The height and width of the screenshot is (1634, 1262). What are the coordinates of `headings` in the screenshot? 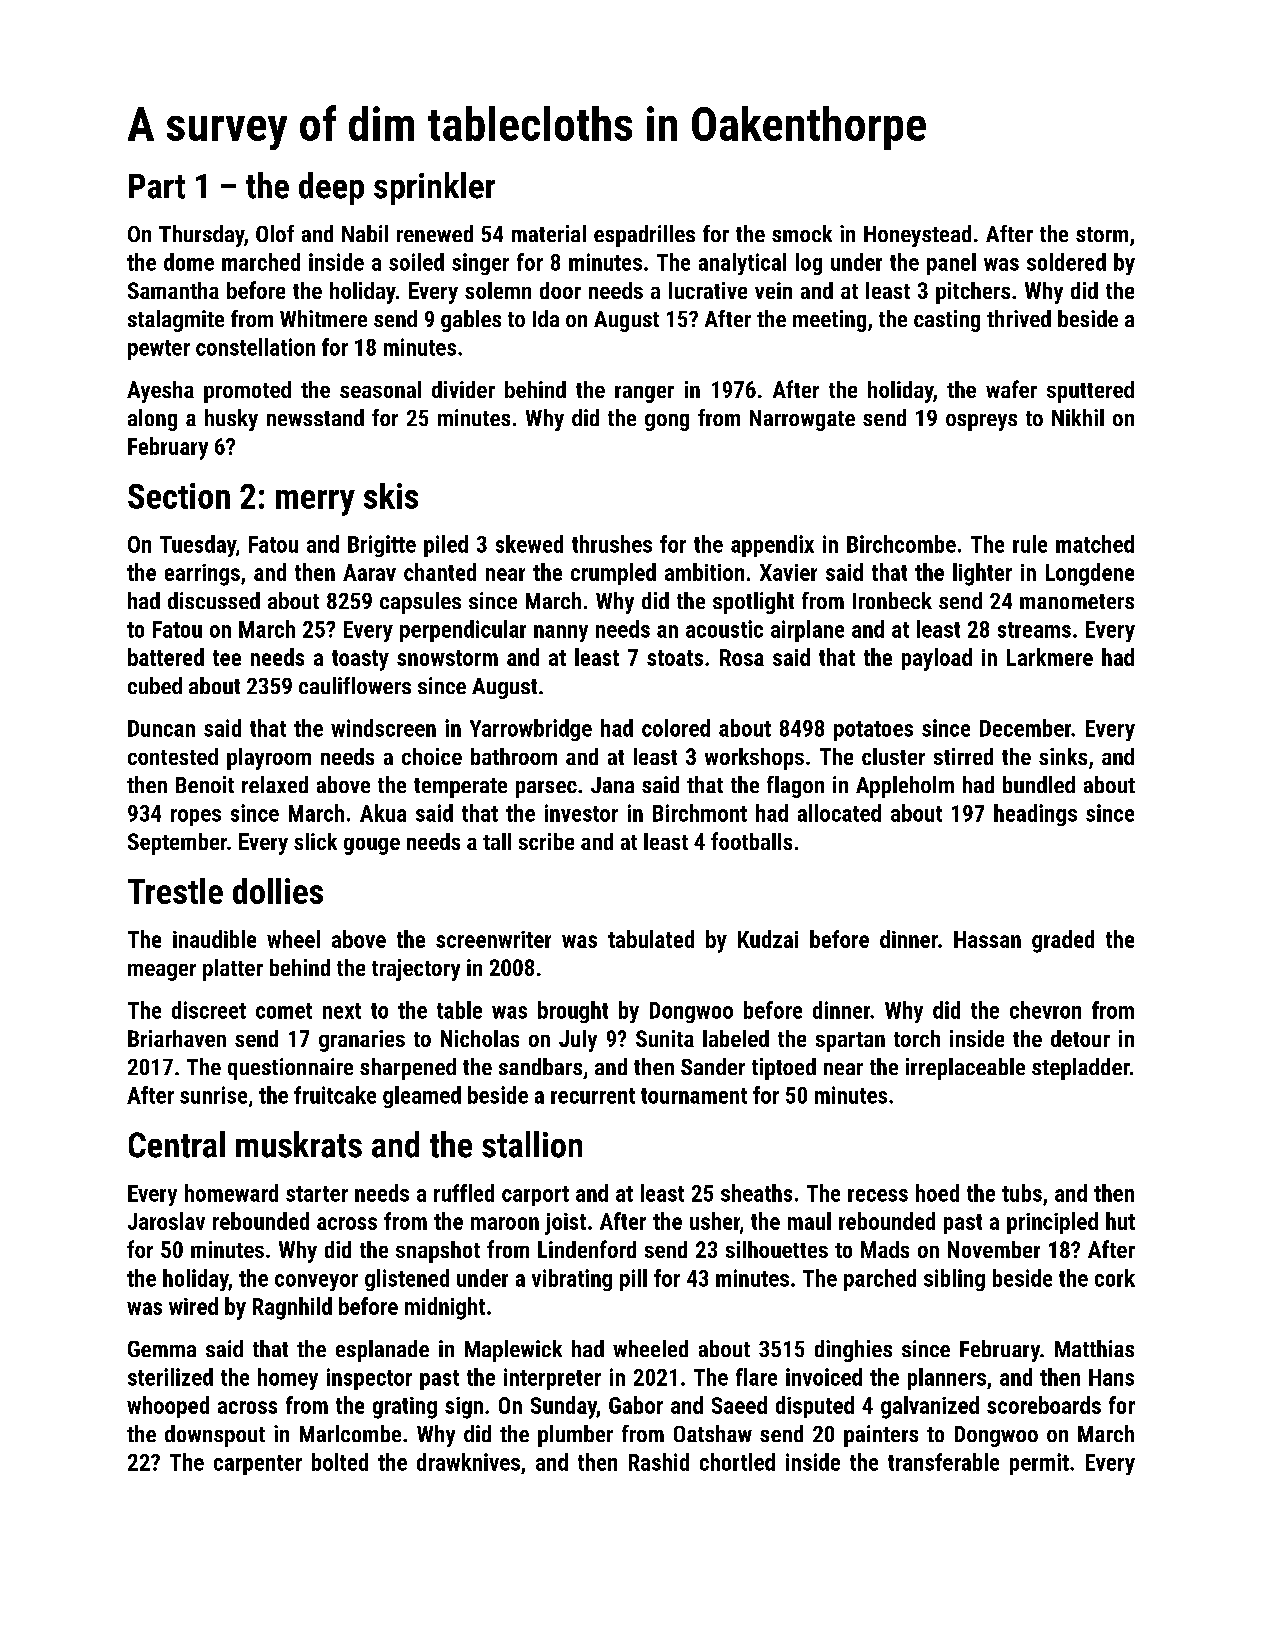 It's located at (1035, 815).
